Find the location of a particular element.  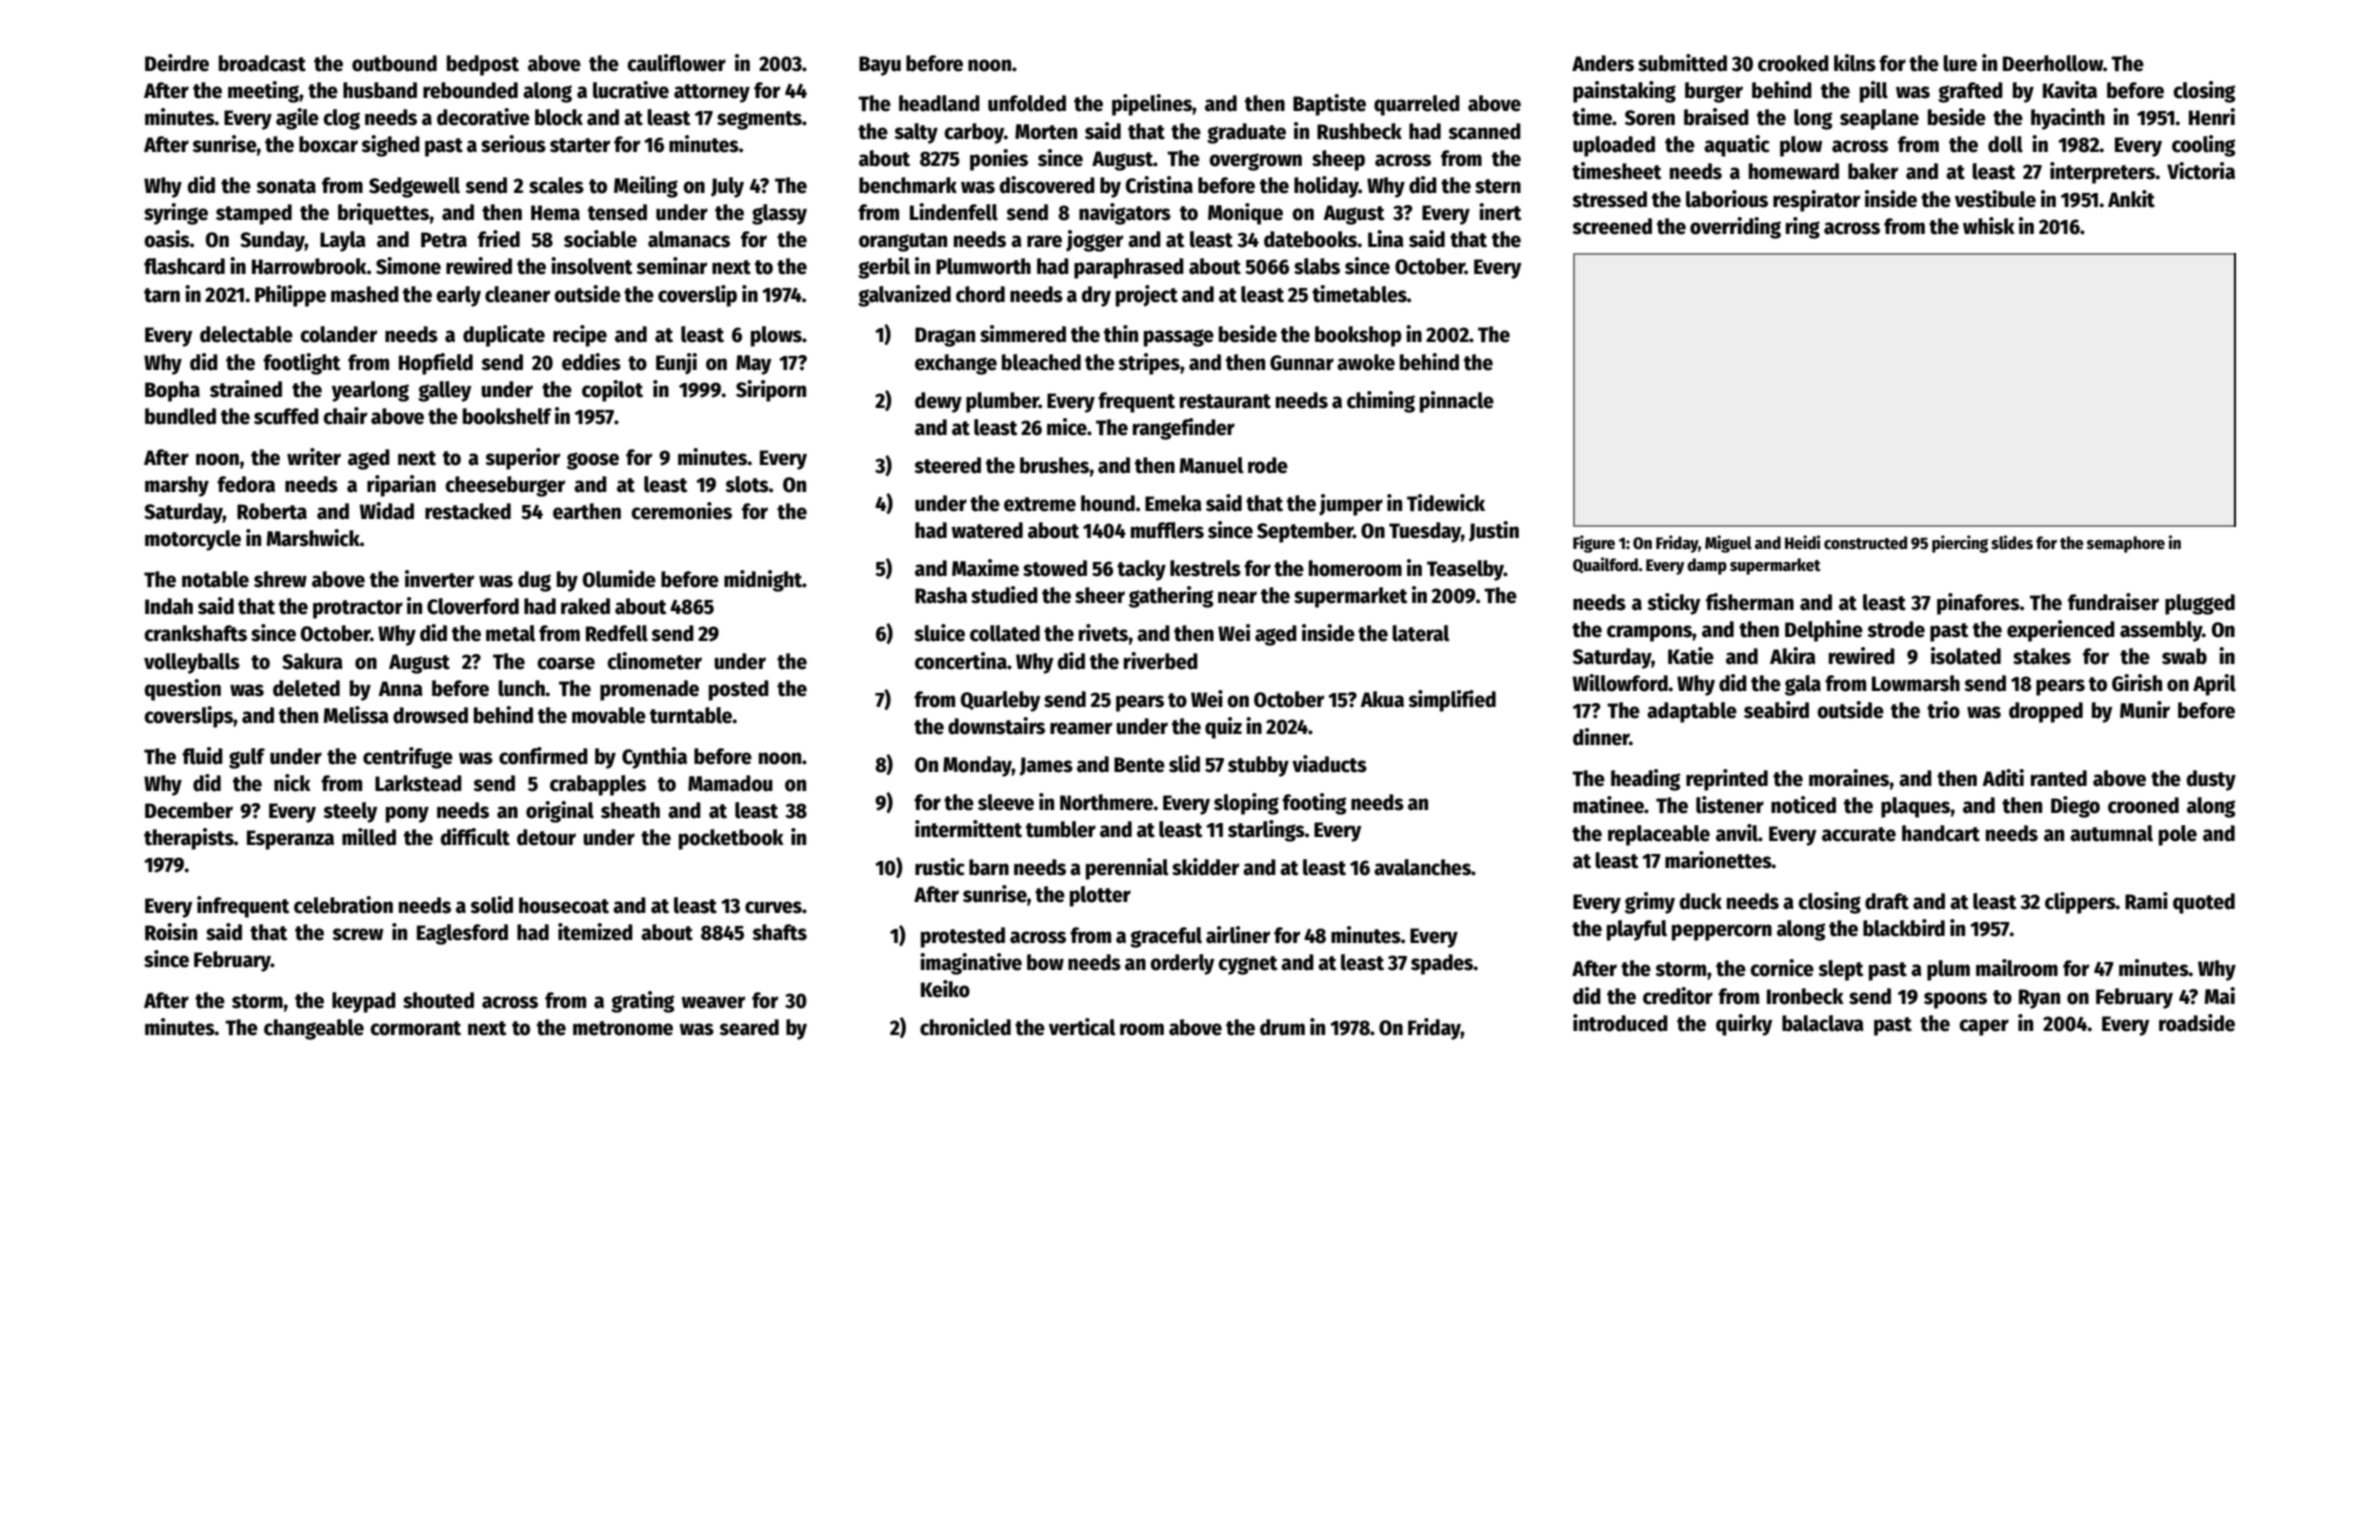

Figure is located at coordinates (1594, 544).
